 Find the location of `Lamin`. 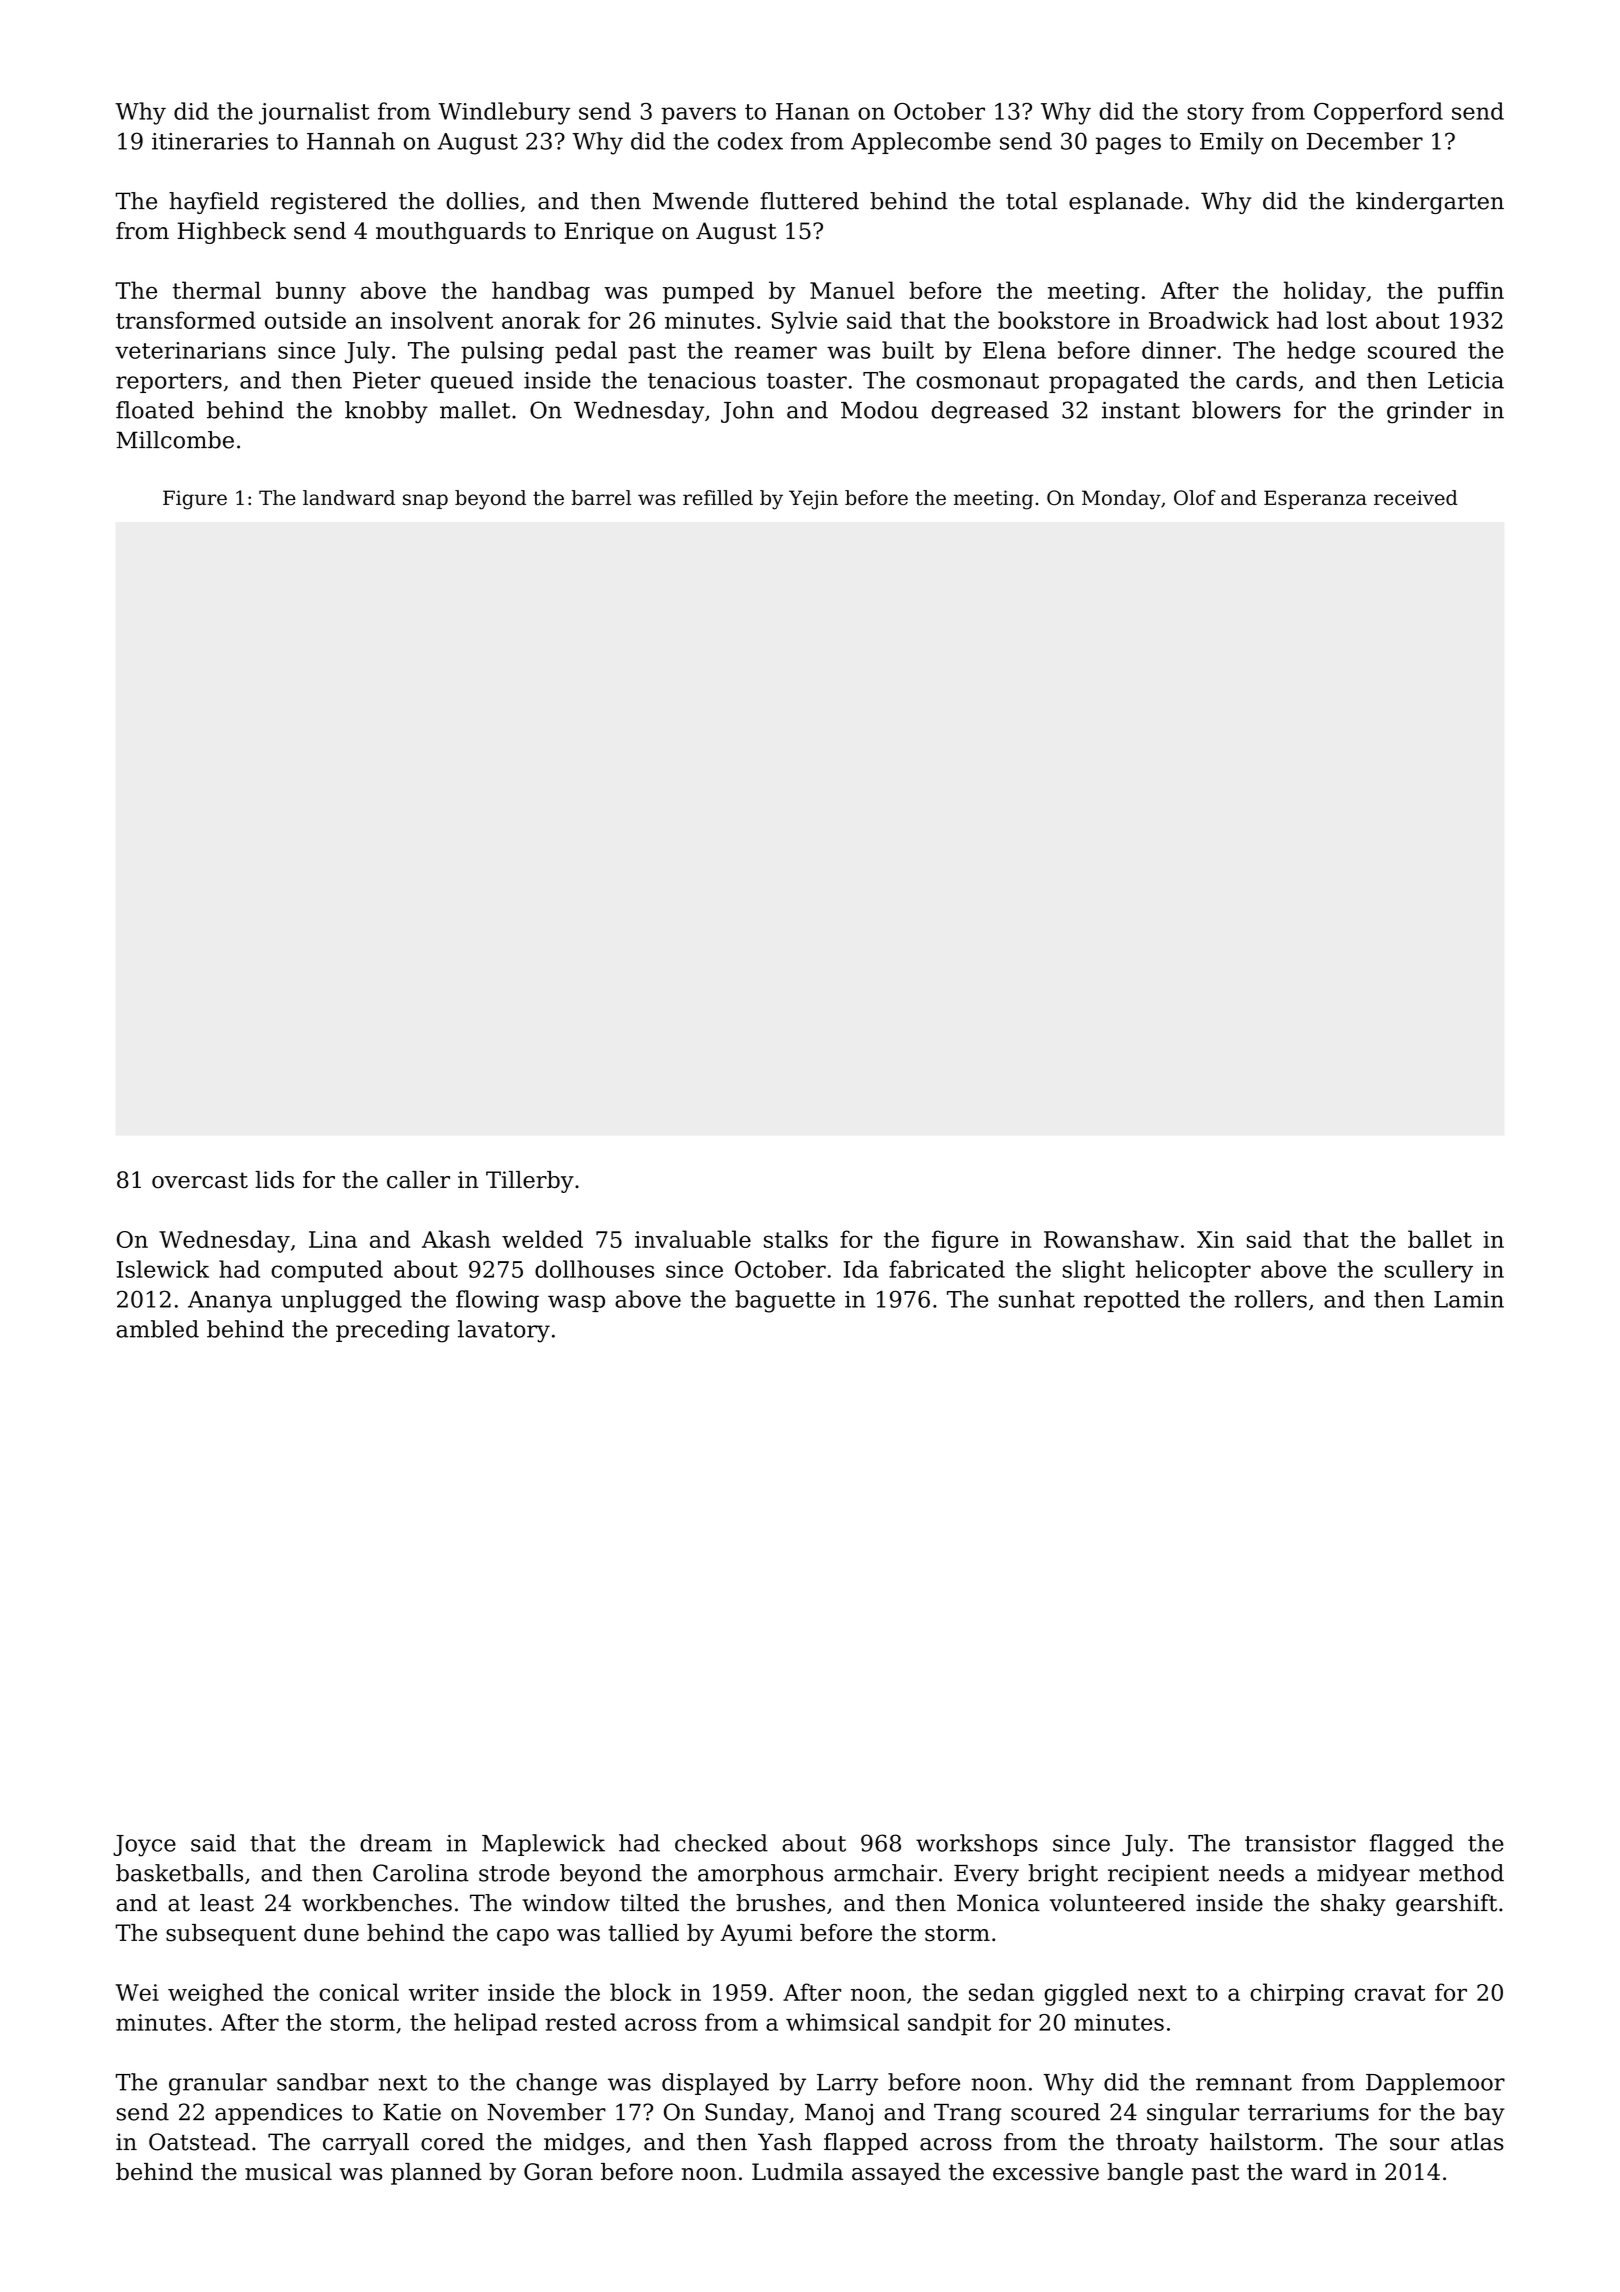

Lamin is located at coordinates (1469, 1299).
